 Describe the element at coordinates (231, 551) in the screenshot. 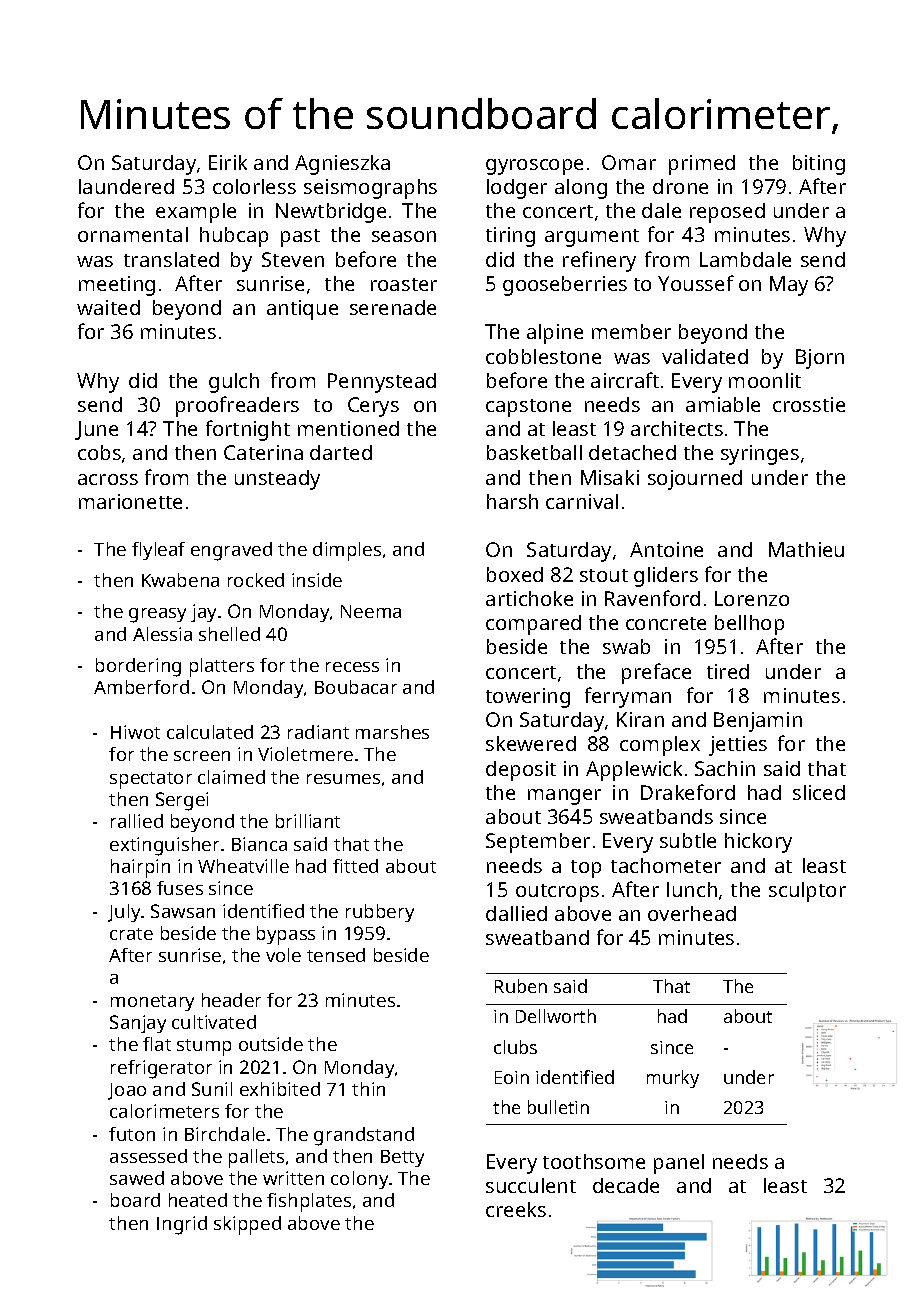

I see `engraved` at that location.
